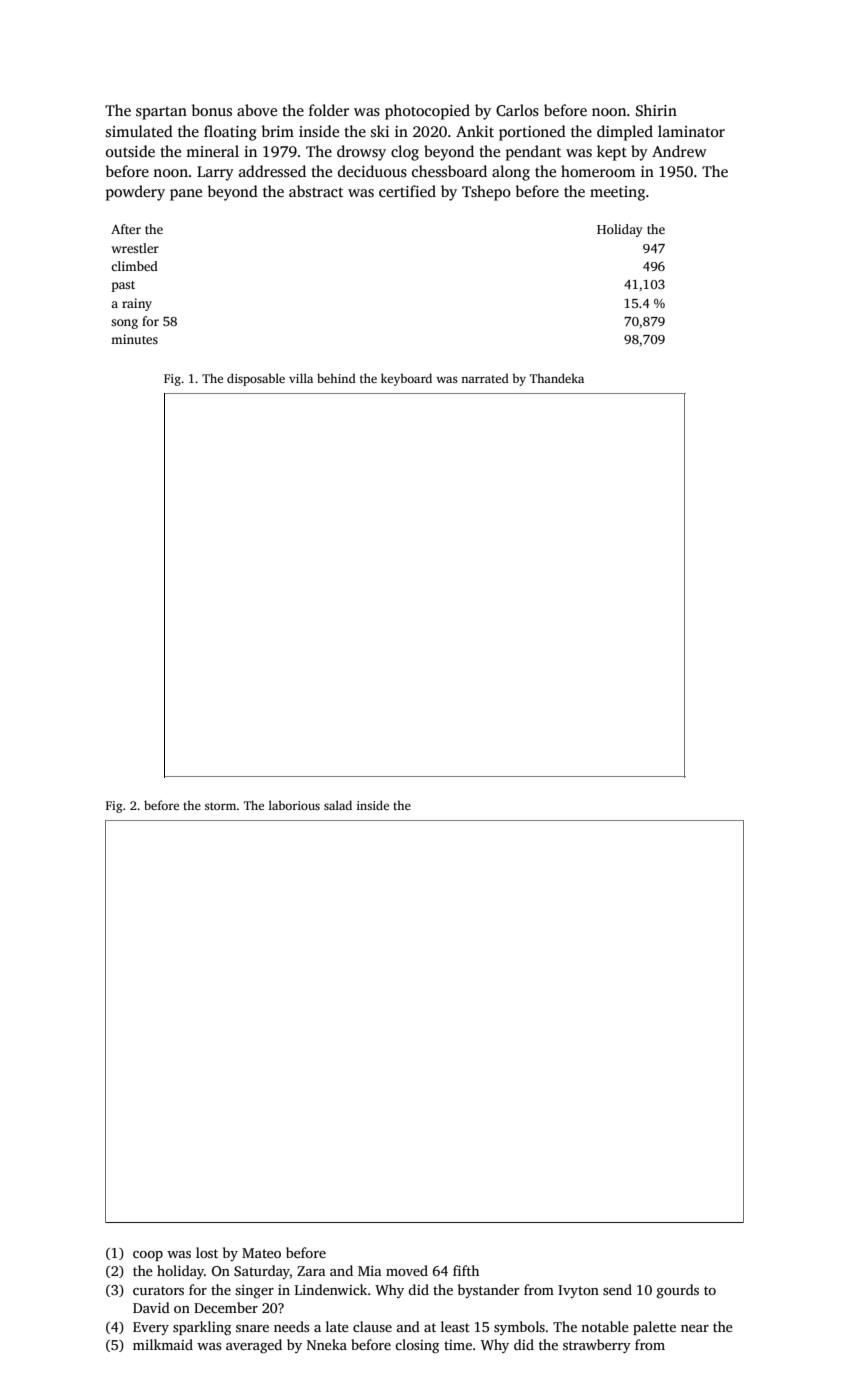 The image size is (849, 1400). Describe the element at coordinates (186, 195) in the image. I see `pane` at that location.
